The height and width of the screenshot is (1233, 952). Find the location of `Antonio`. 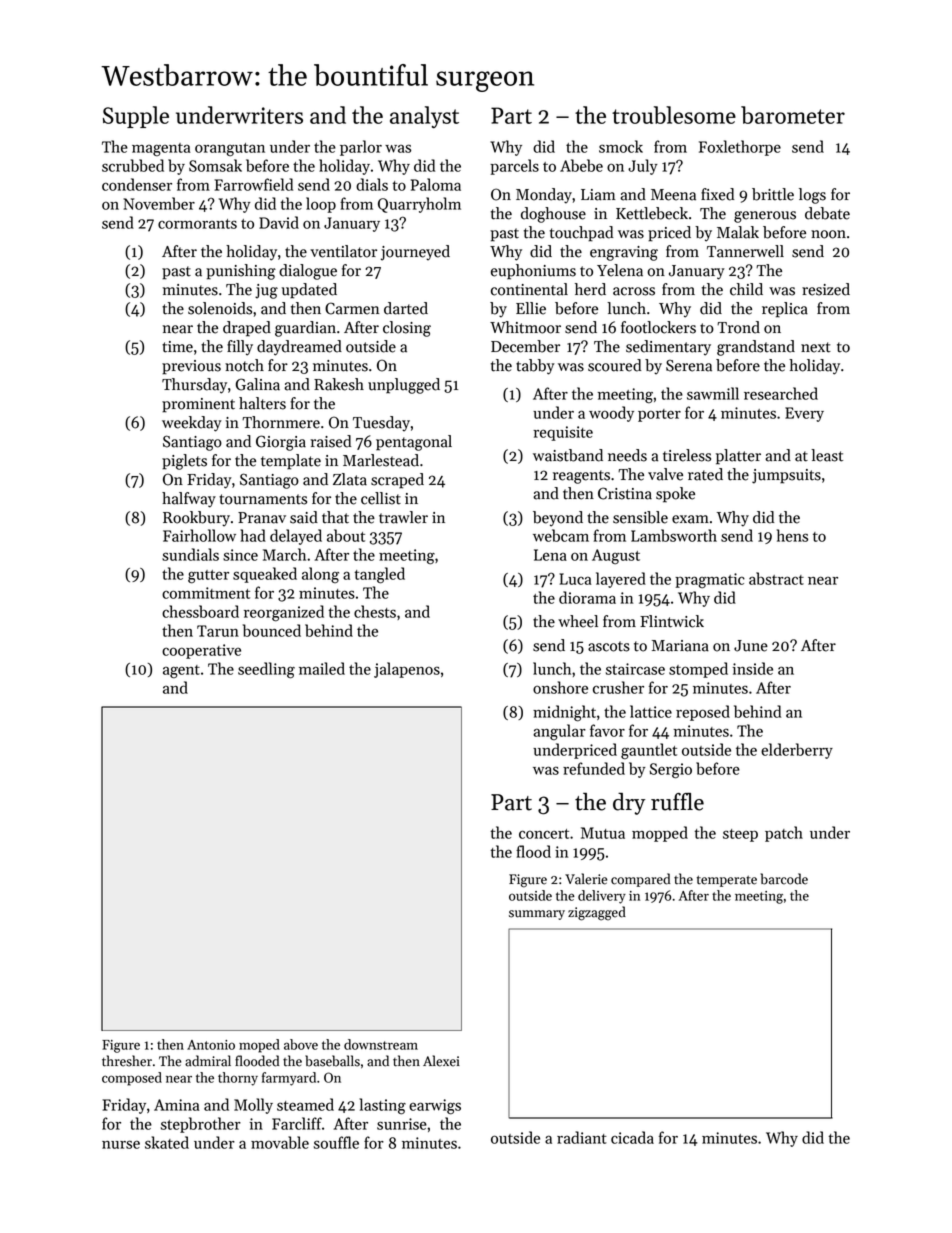

Antonio is located at coordinates (211, 1045).
